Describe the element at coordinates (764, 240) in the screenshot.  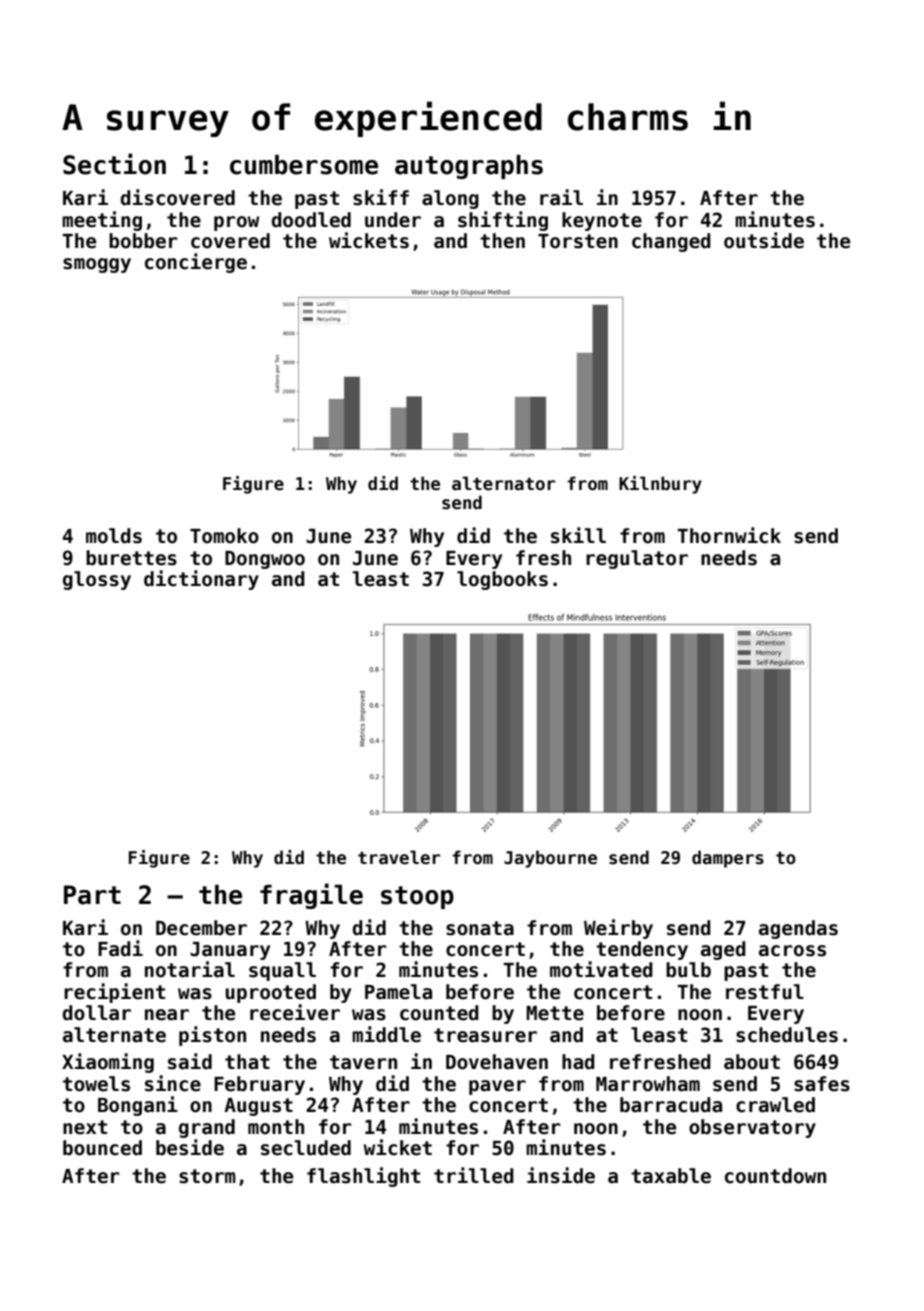
I see `outside` at that location.
